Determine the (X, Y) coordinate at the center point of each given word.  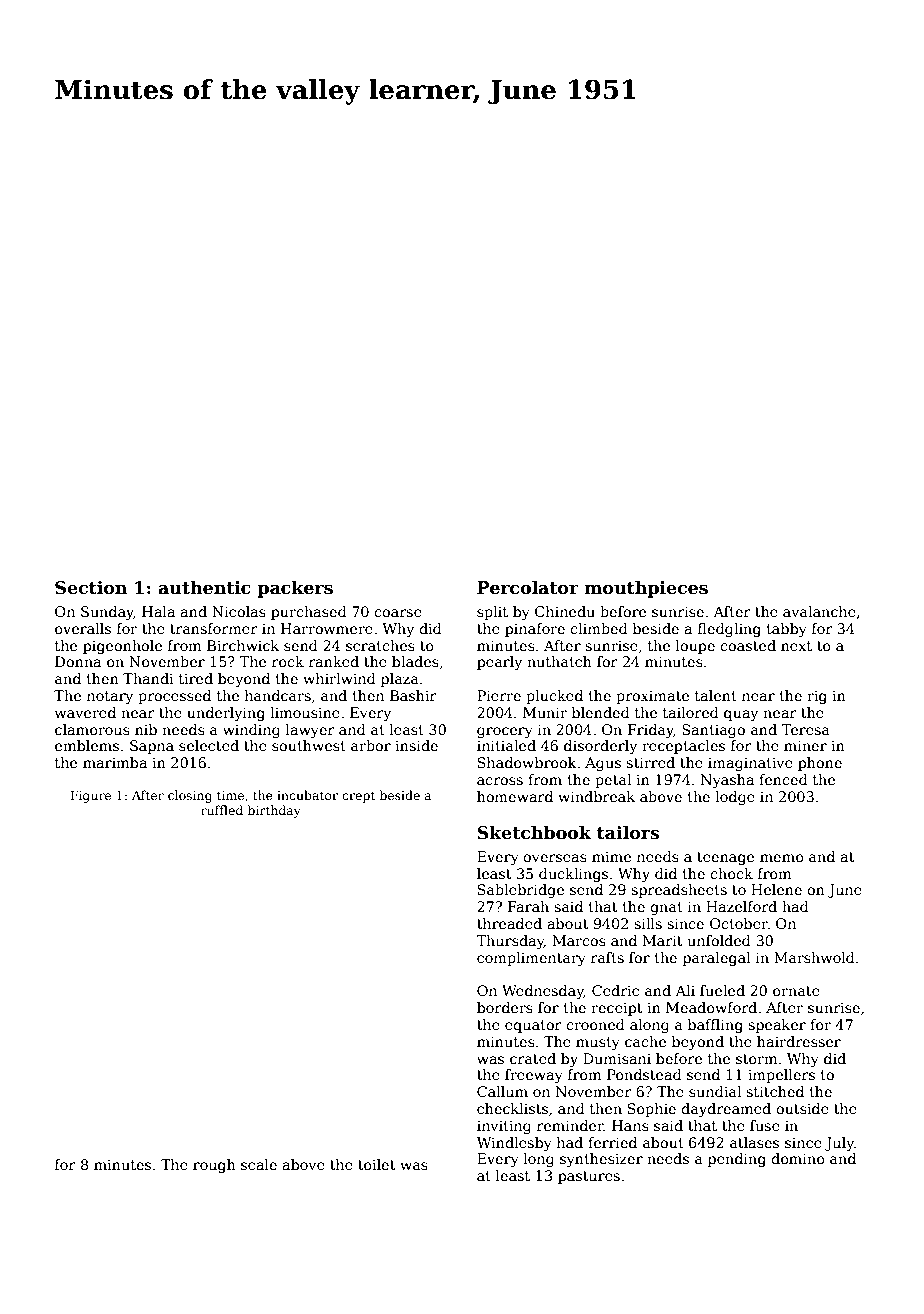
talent (716, 695)
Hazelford (741, 906)
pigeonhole (122, 647)
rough (214, 1166)
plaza (400, 680)
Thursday (510, 942)
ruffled (222, 810)
